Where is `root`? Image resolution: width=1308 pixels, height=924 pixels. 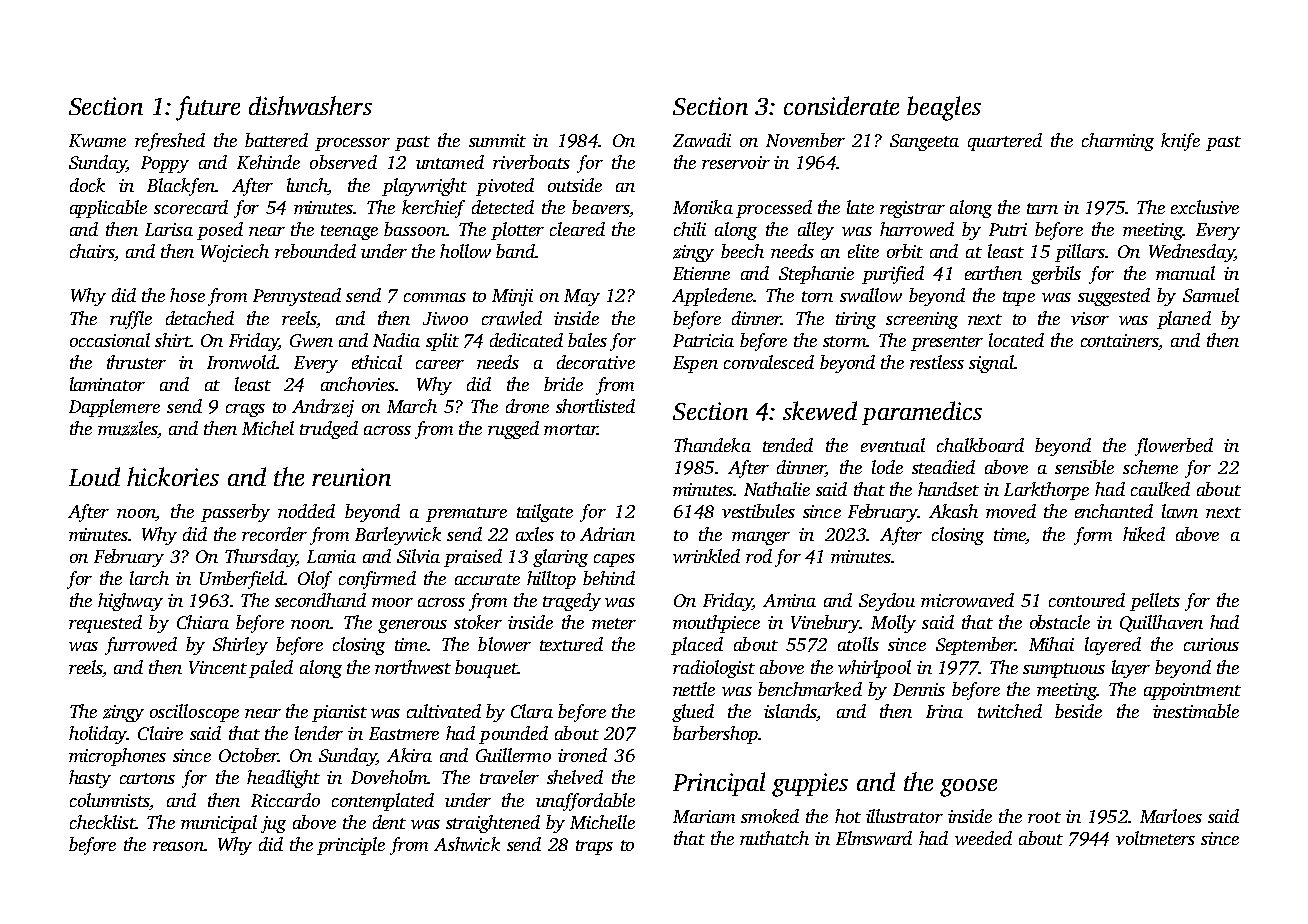
root is located at coordinates (1044, 817).
